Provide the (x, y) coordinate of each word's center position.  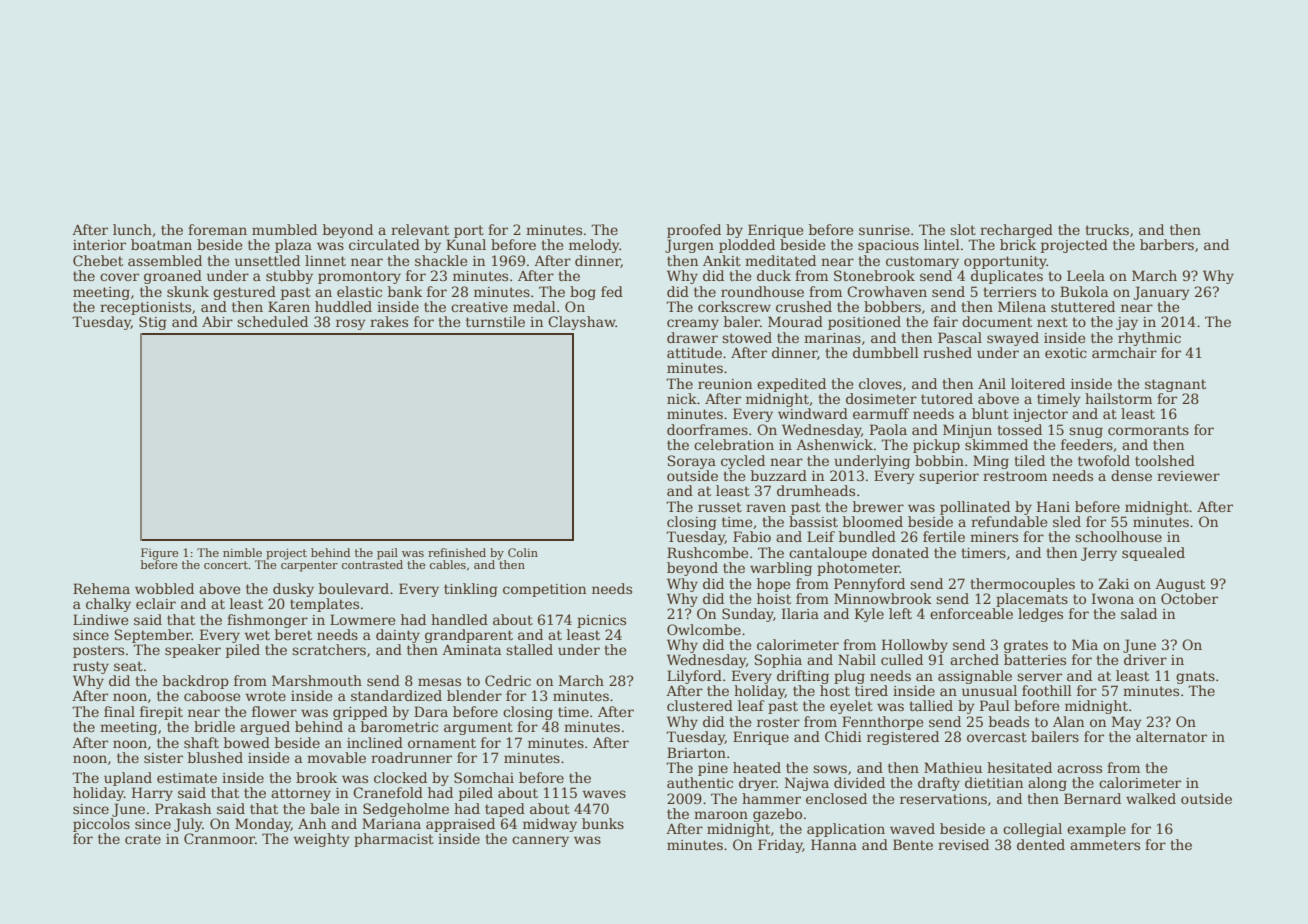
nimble (242, 552)
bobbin (939, 460)
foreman (217, 229)
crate (143, 839)
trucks (1107, 229)
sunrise (884, 230)
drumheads (816, 490)
